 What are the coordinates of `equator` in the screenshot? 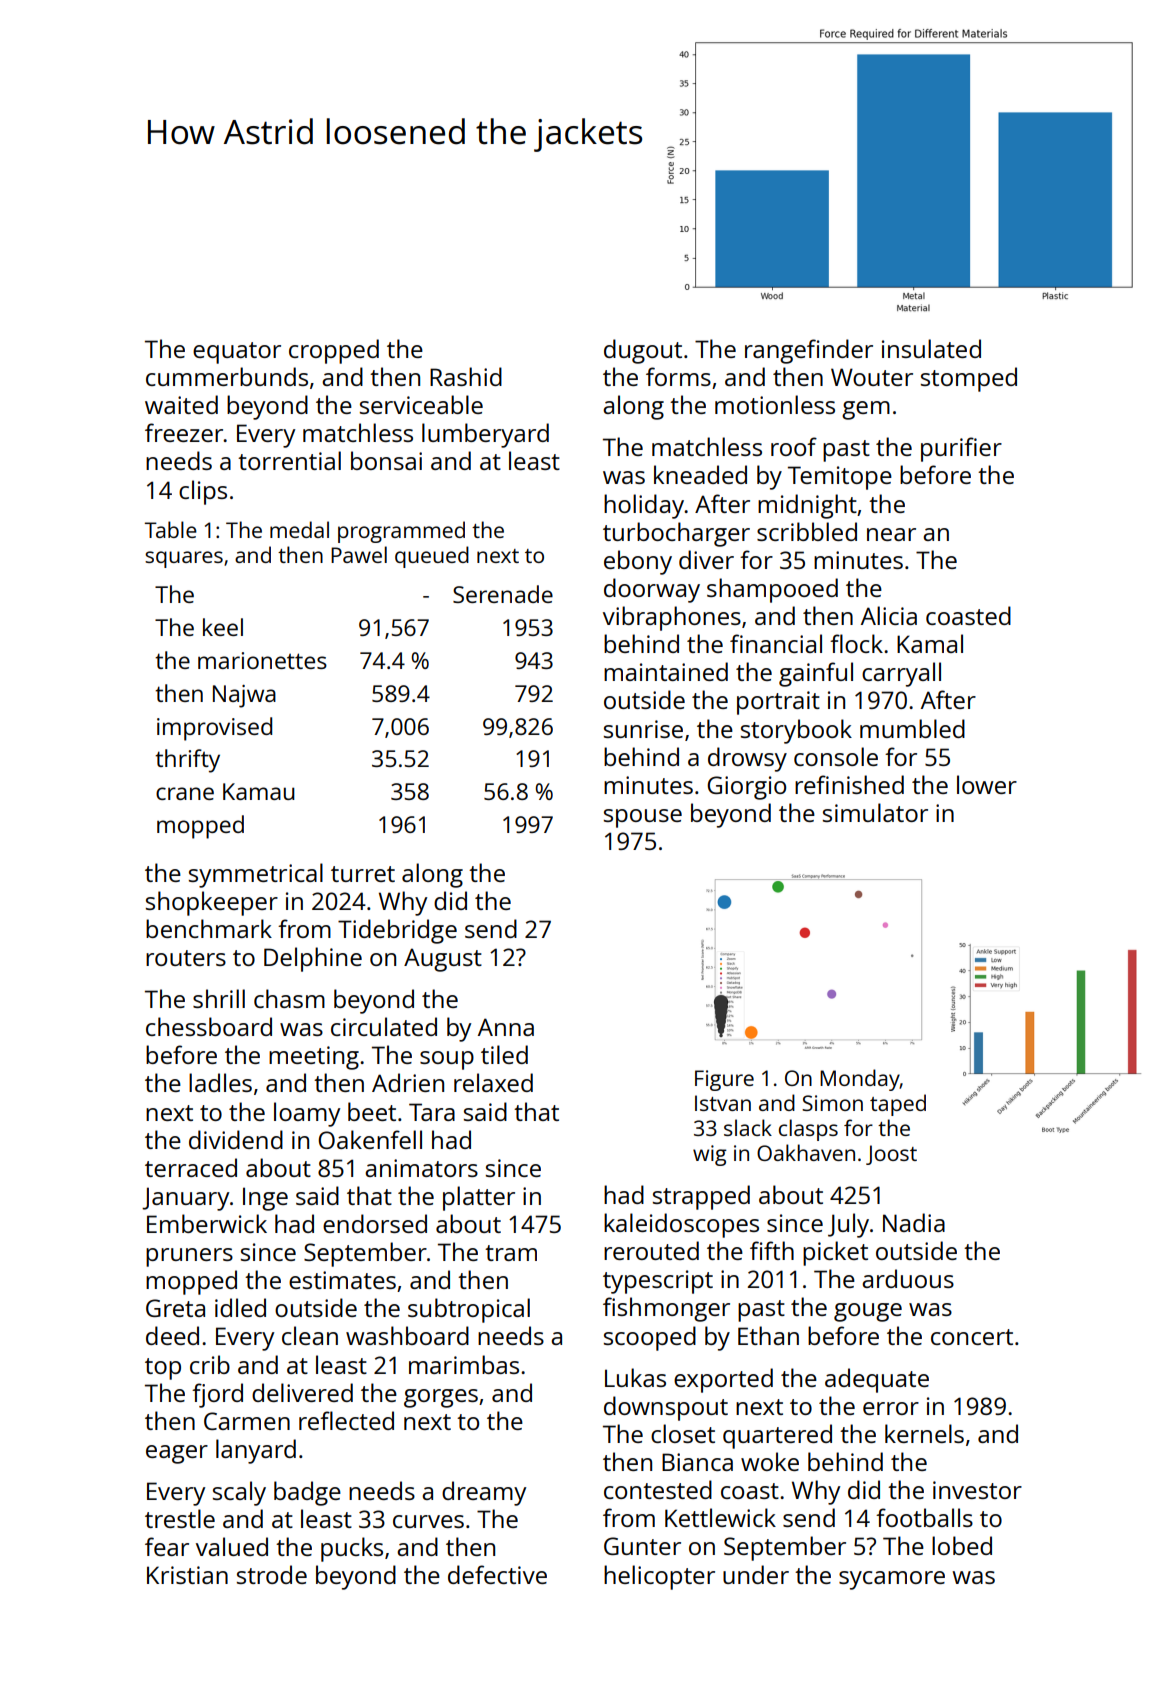 It's located at (237, 353).
